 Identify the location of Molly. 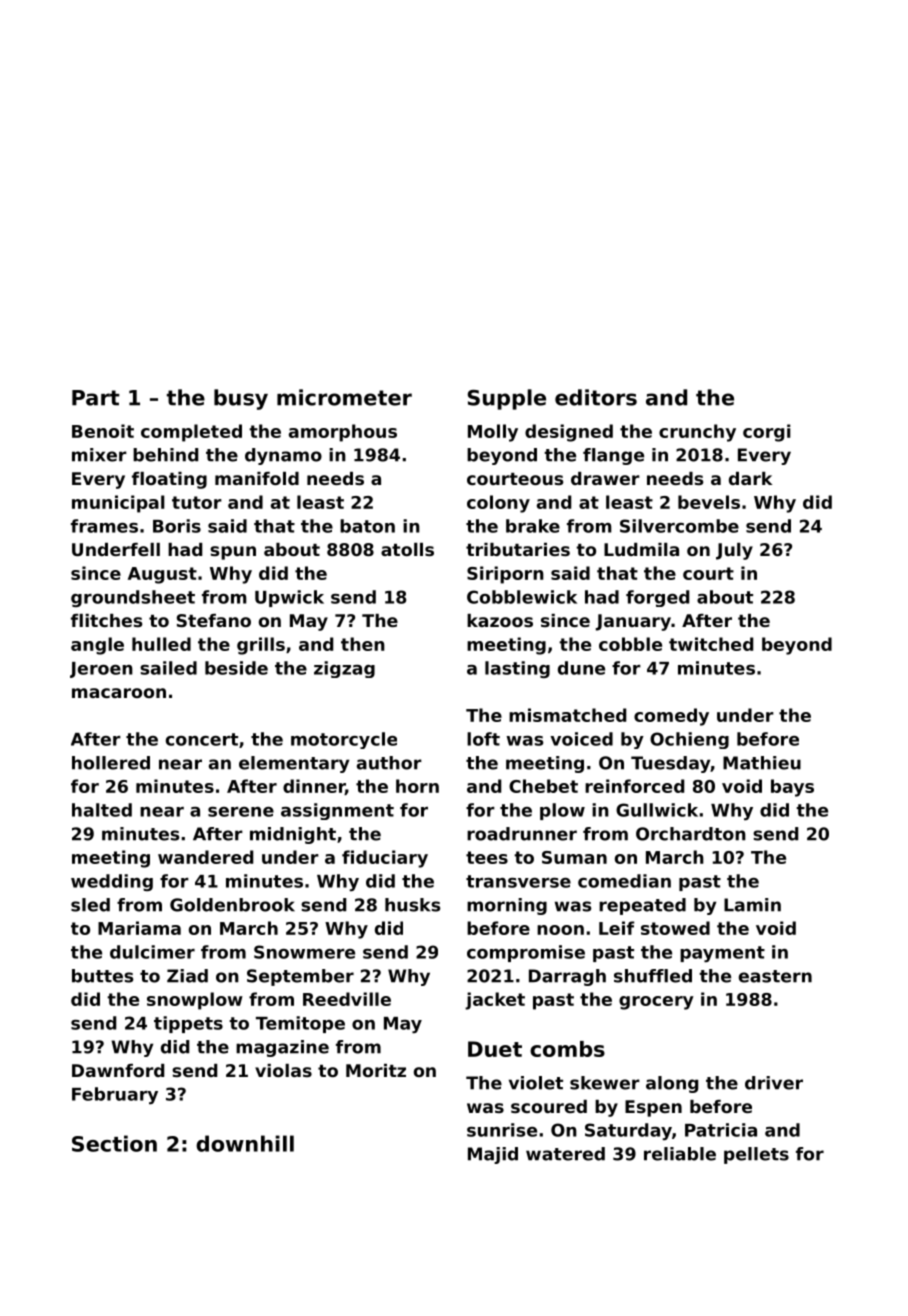
(493, 433).
